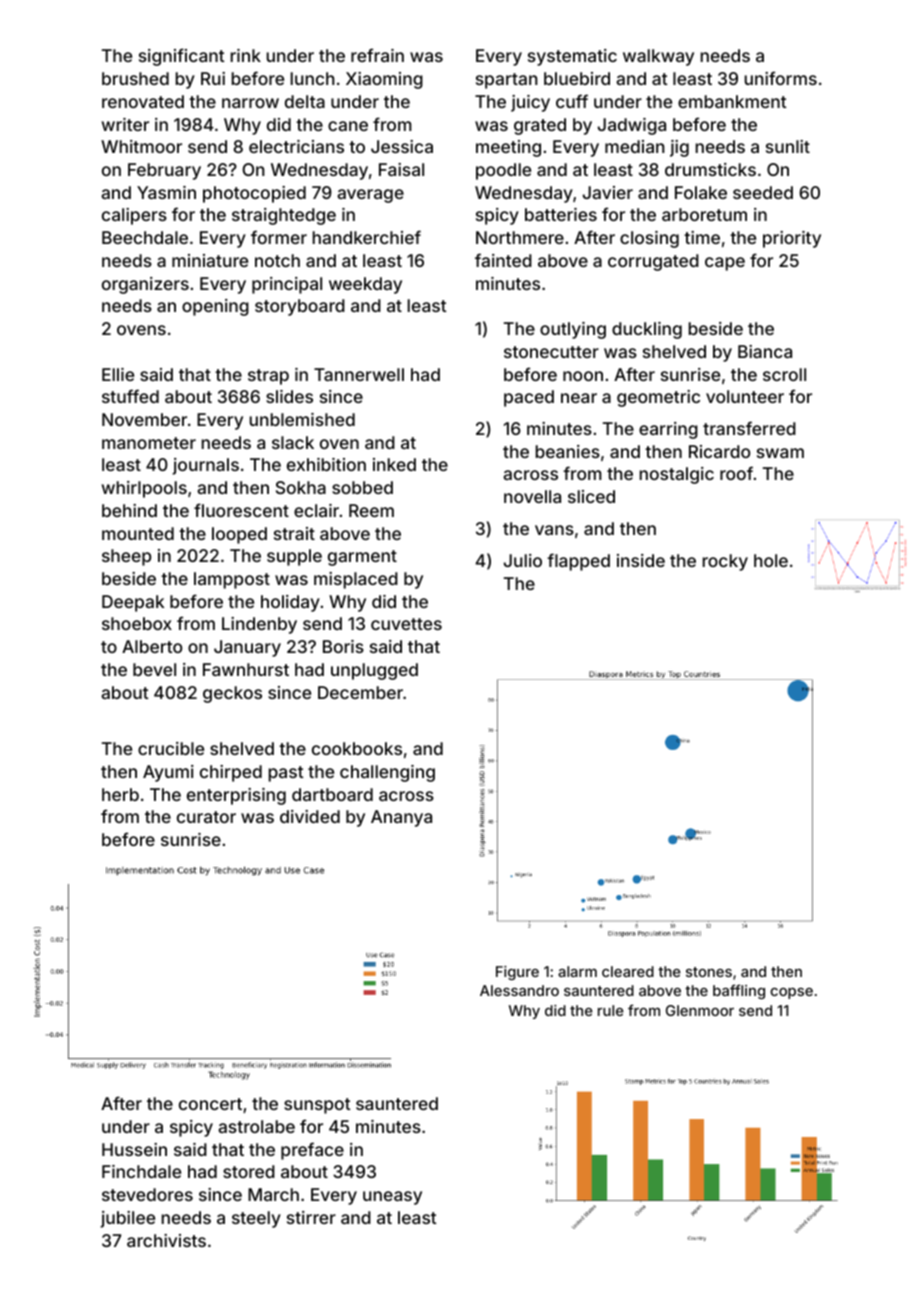 Image resolution: width=924 pixels, height=1308 pixels. What do you see at coordinates (771, 560) in the screenshot?
I see `hole` at bounding box center [771, 560].
